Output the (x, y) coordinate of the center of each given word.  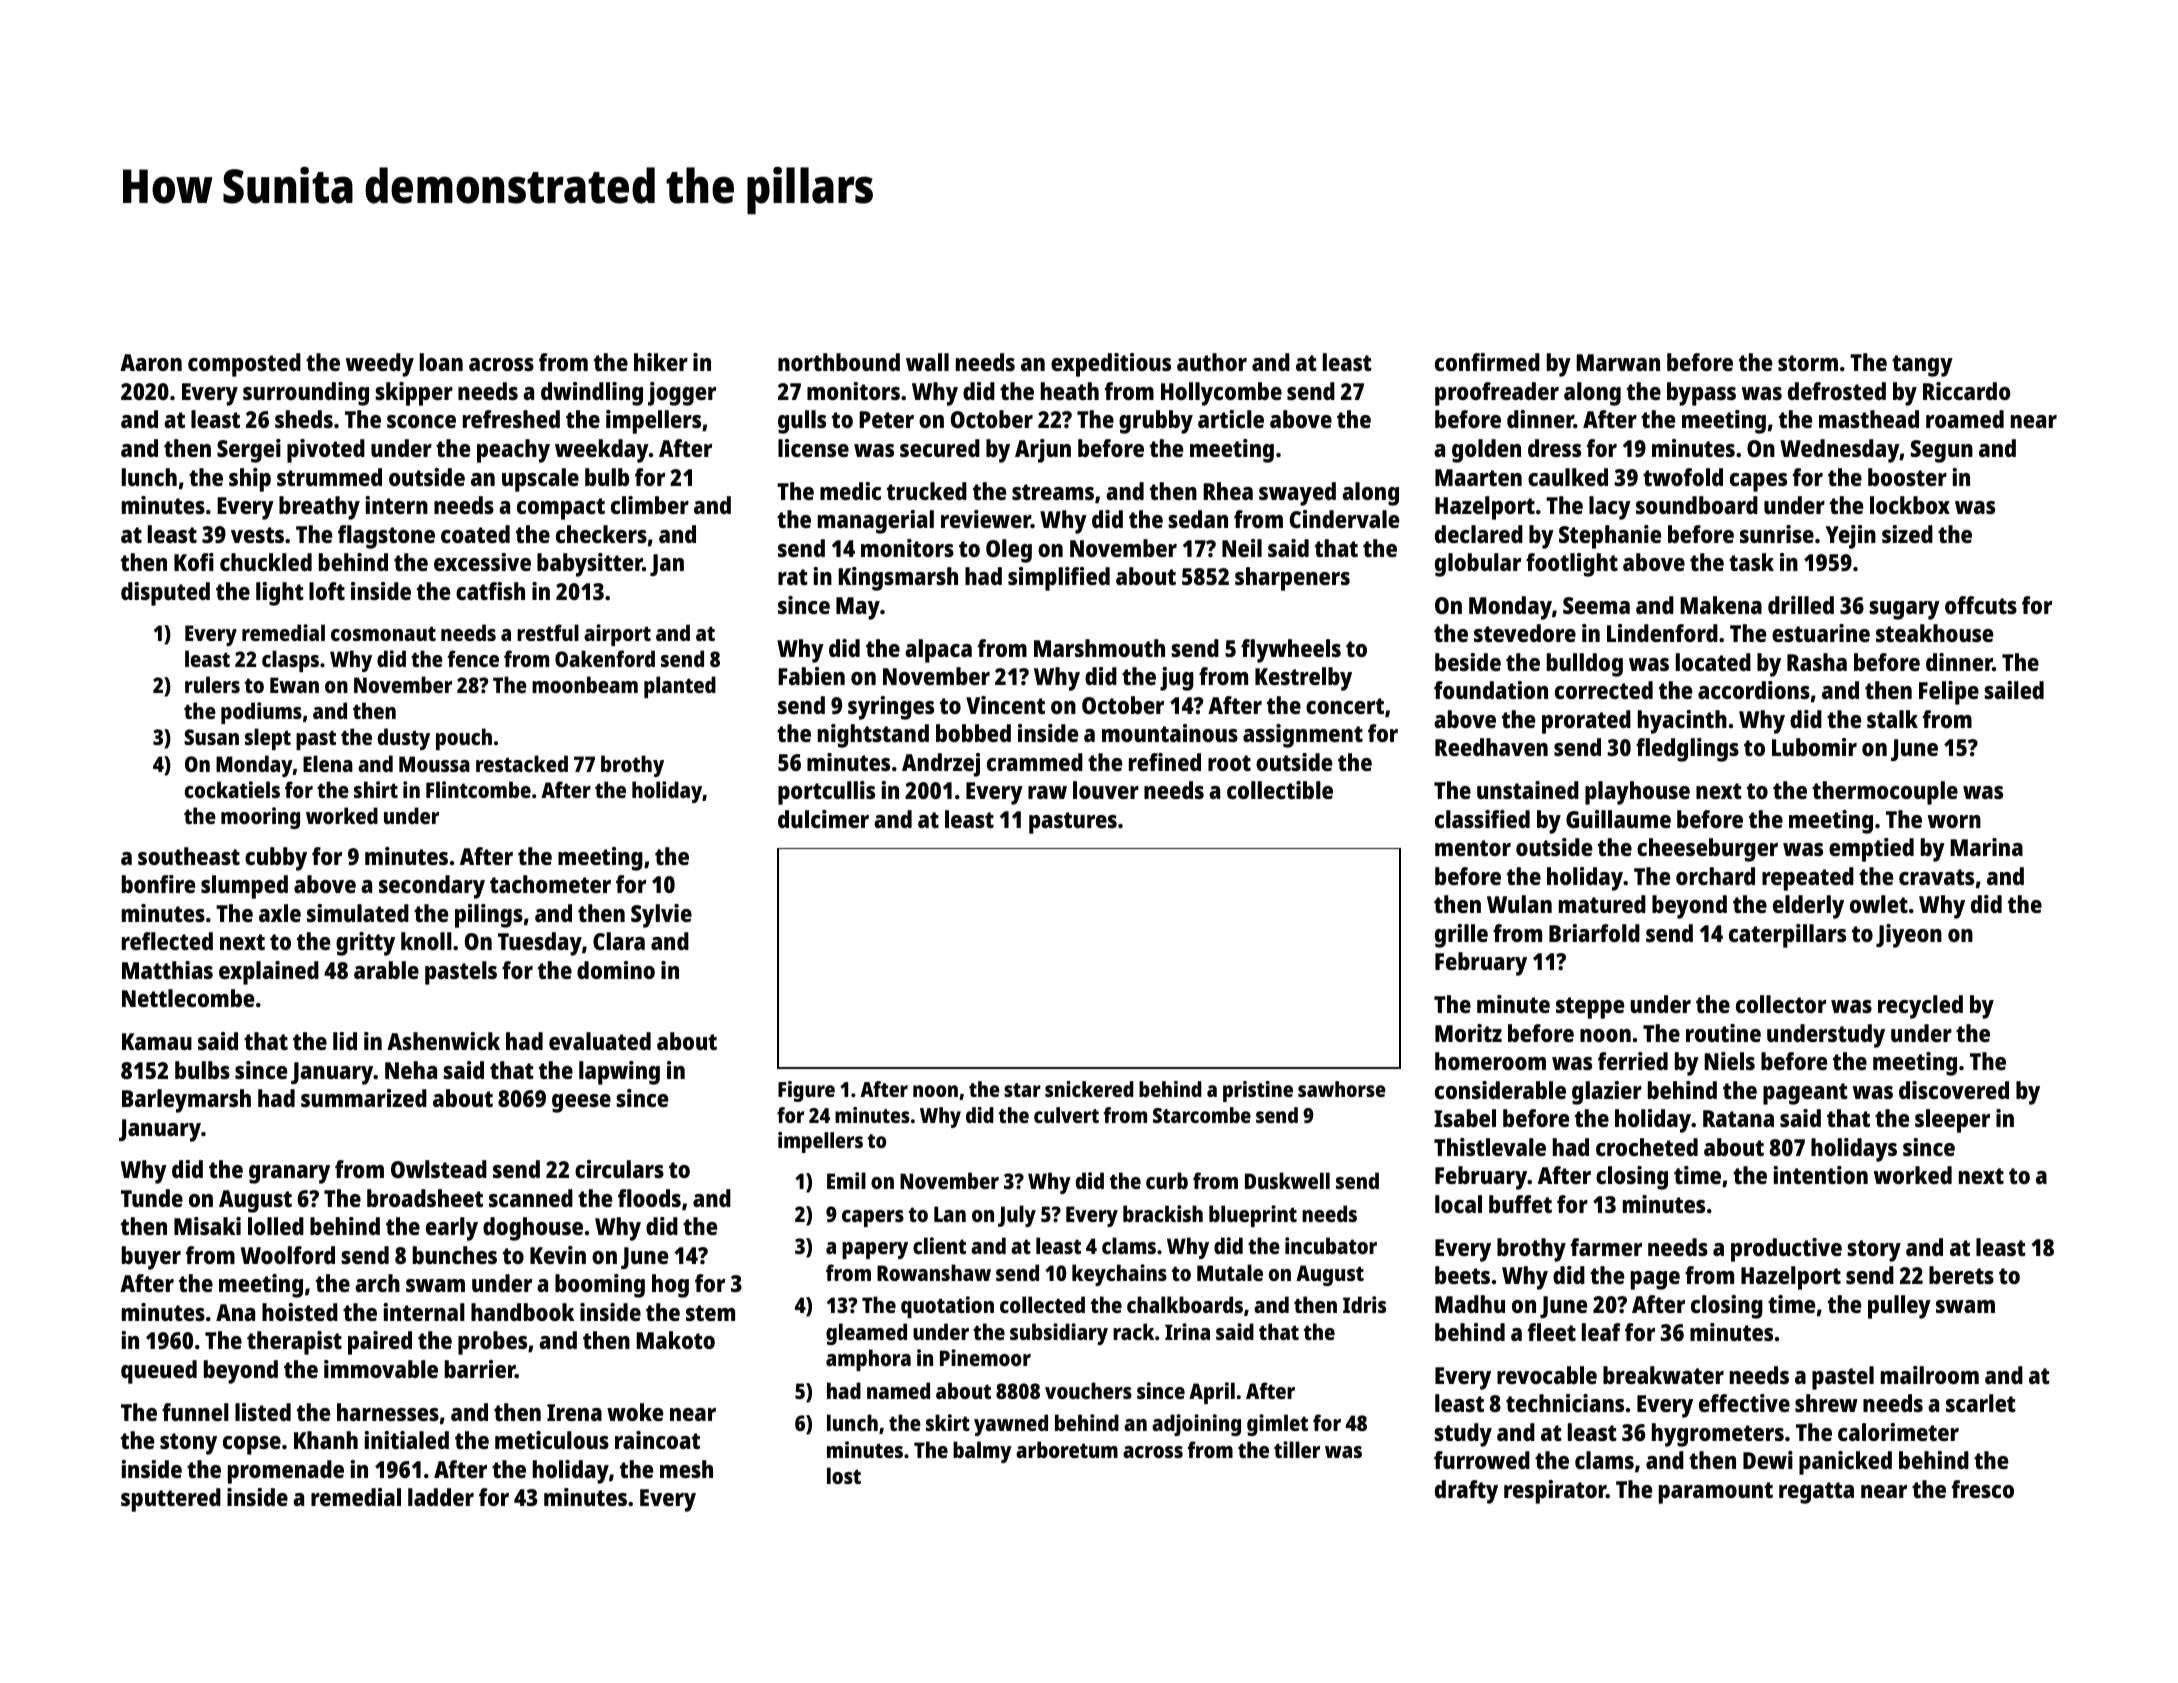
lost (844, 1475)
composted (244, 365)
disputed (165, 594)
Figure (806, 1091)
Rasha (1817, 662)
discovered (1954, 1090)
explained (269, 973)
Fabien (811, 676)
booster (1907, 477)
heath (1070, 391)
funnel (195, 1412)
